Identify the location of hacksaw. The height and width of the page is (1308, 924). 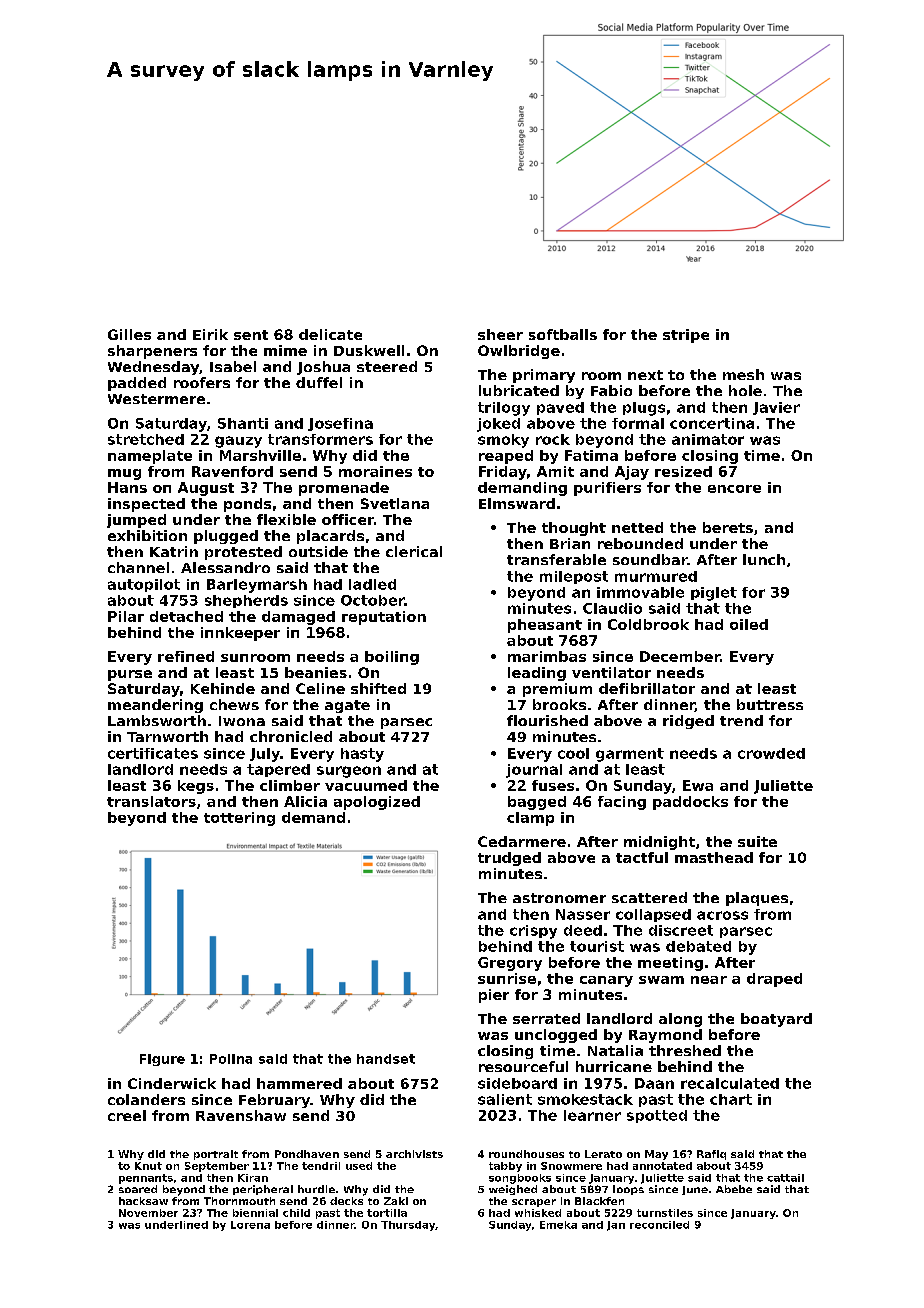
(143, 1201).
